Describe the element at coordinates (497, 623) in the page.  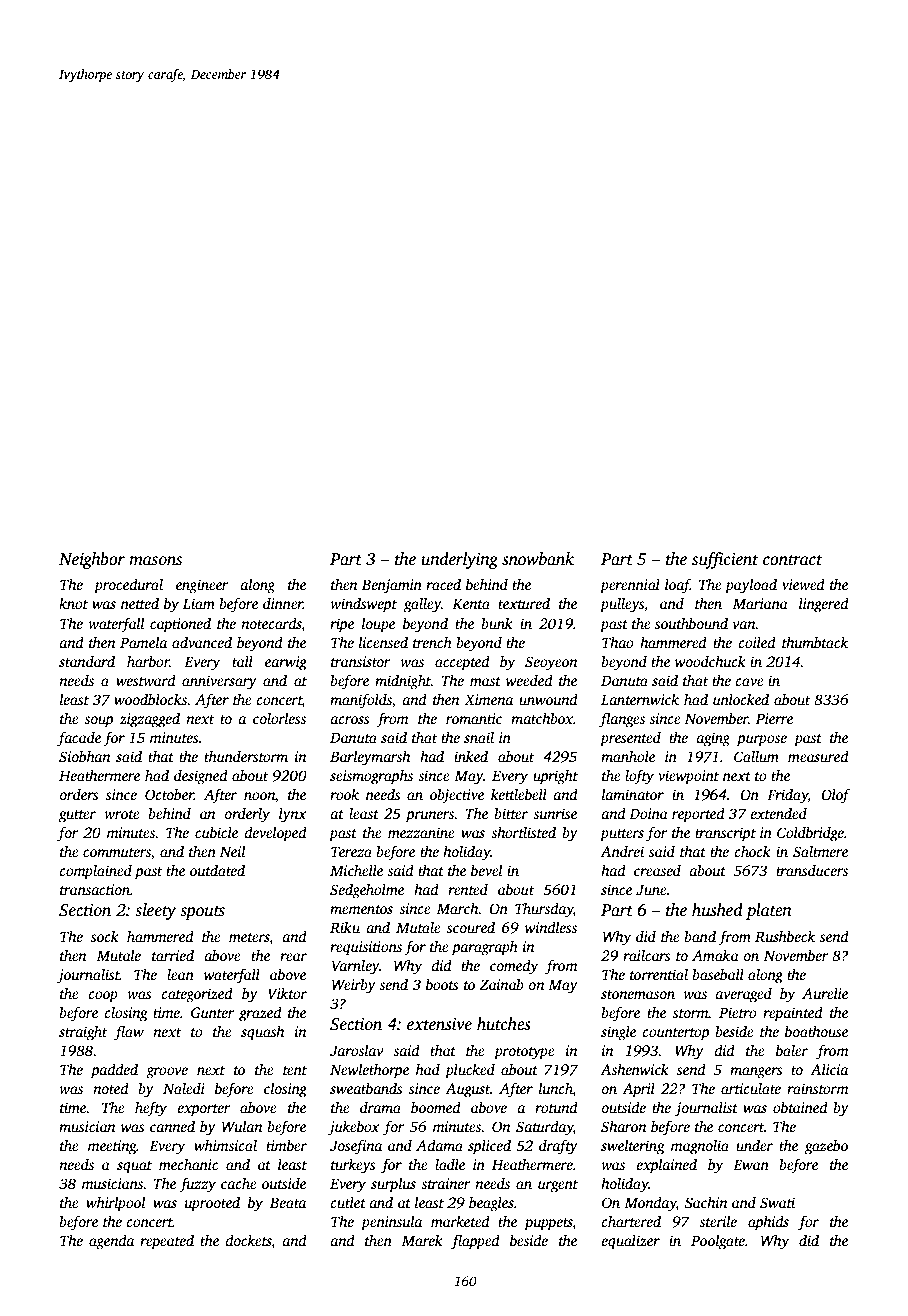
I see `bunk` at that location.
